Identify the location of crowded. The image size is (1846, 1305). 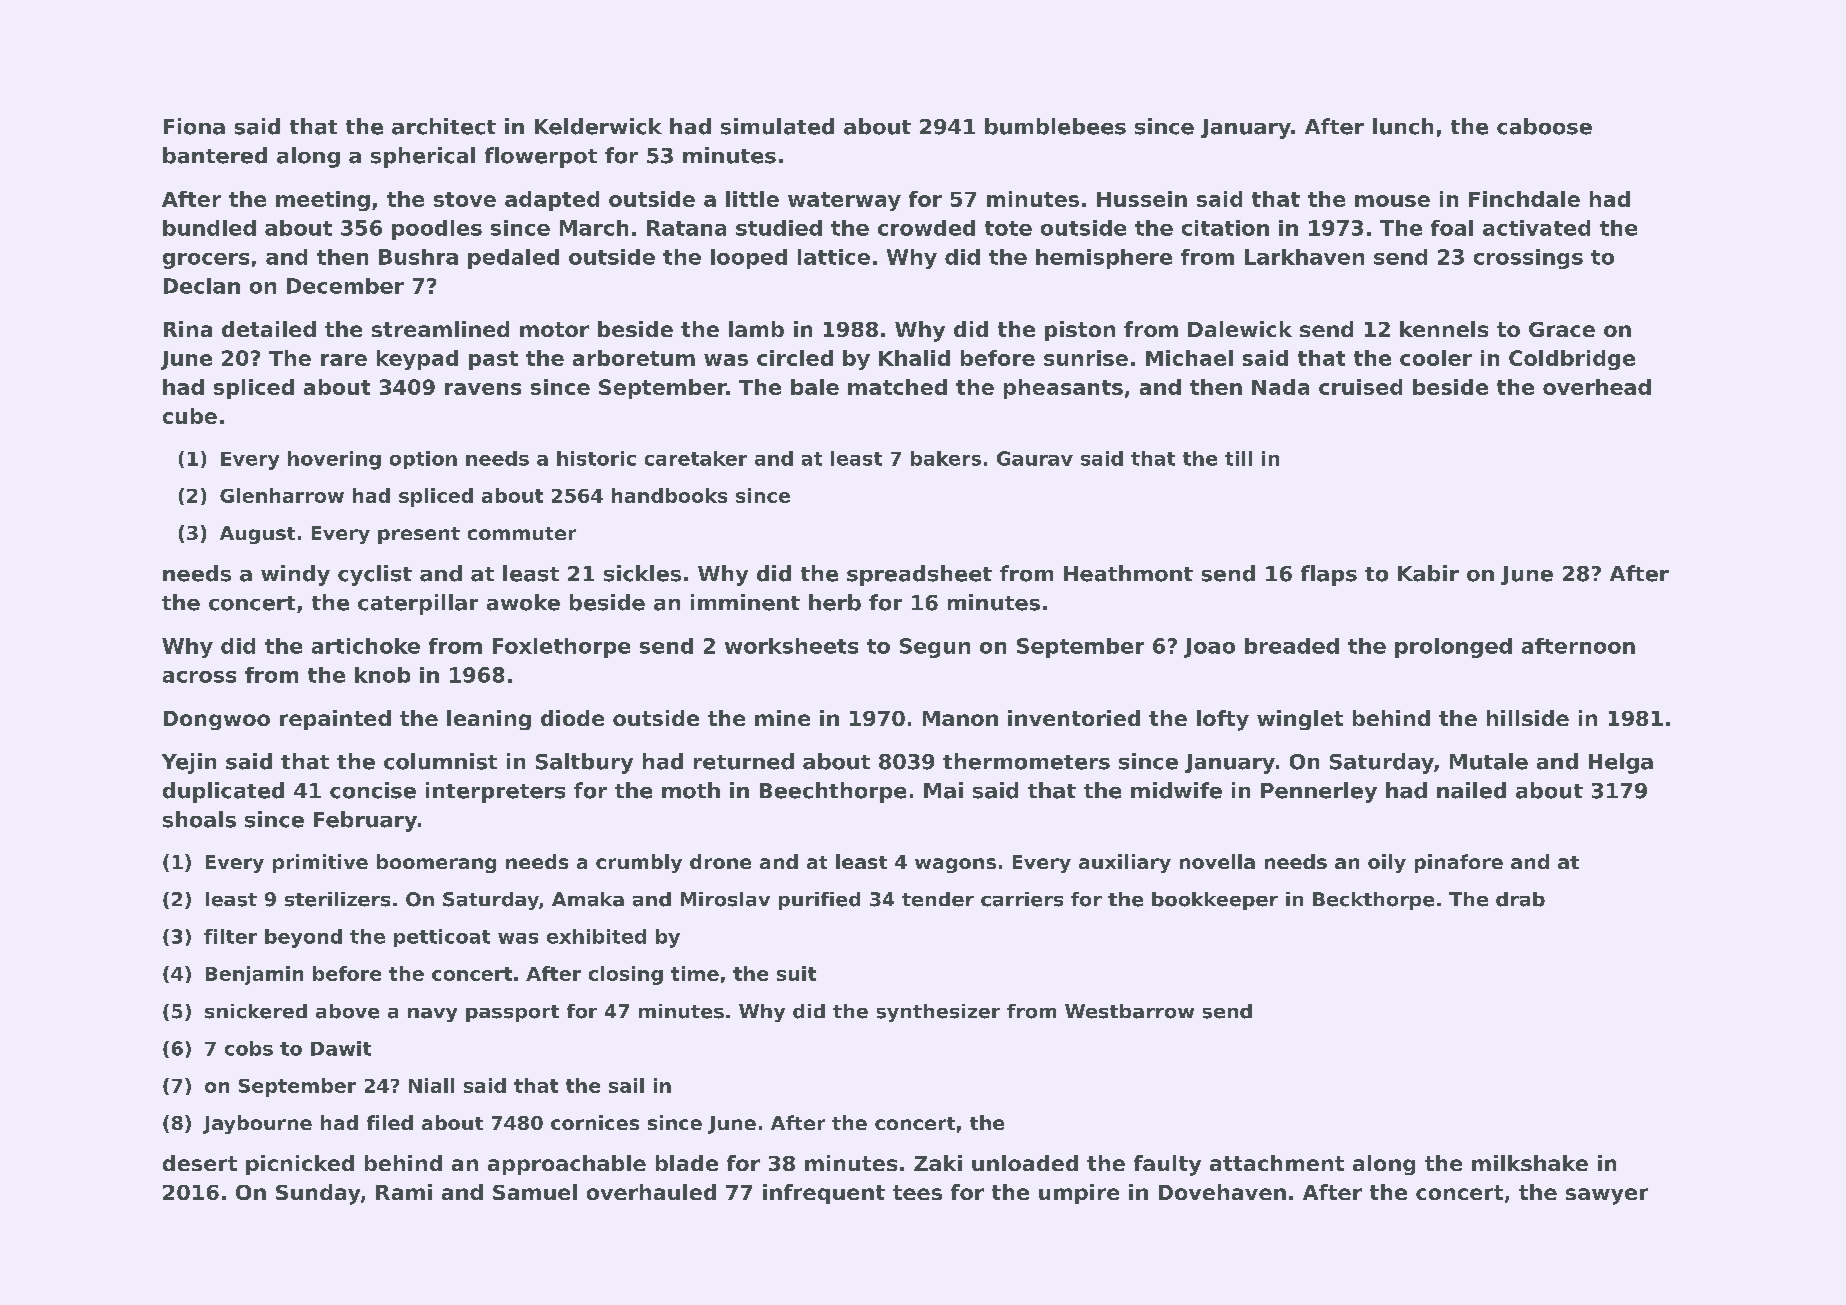
(926, 228).
